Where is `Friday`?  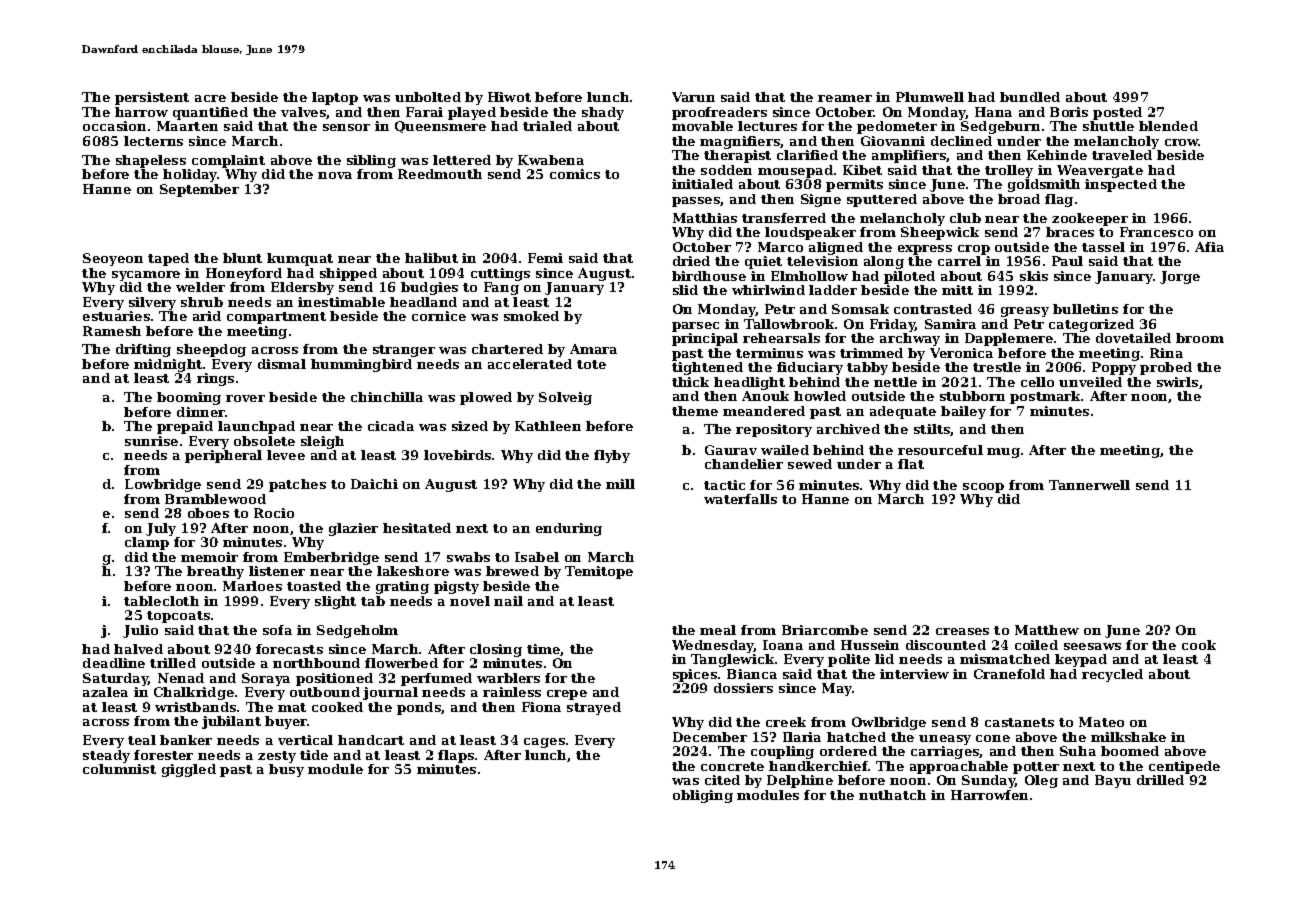 Friday is located at coordinates (893, 325).
